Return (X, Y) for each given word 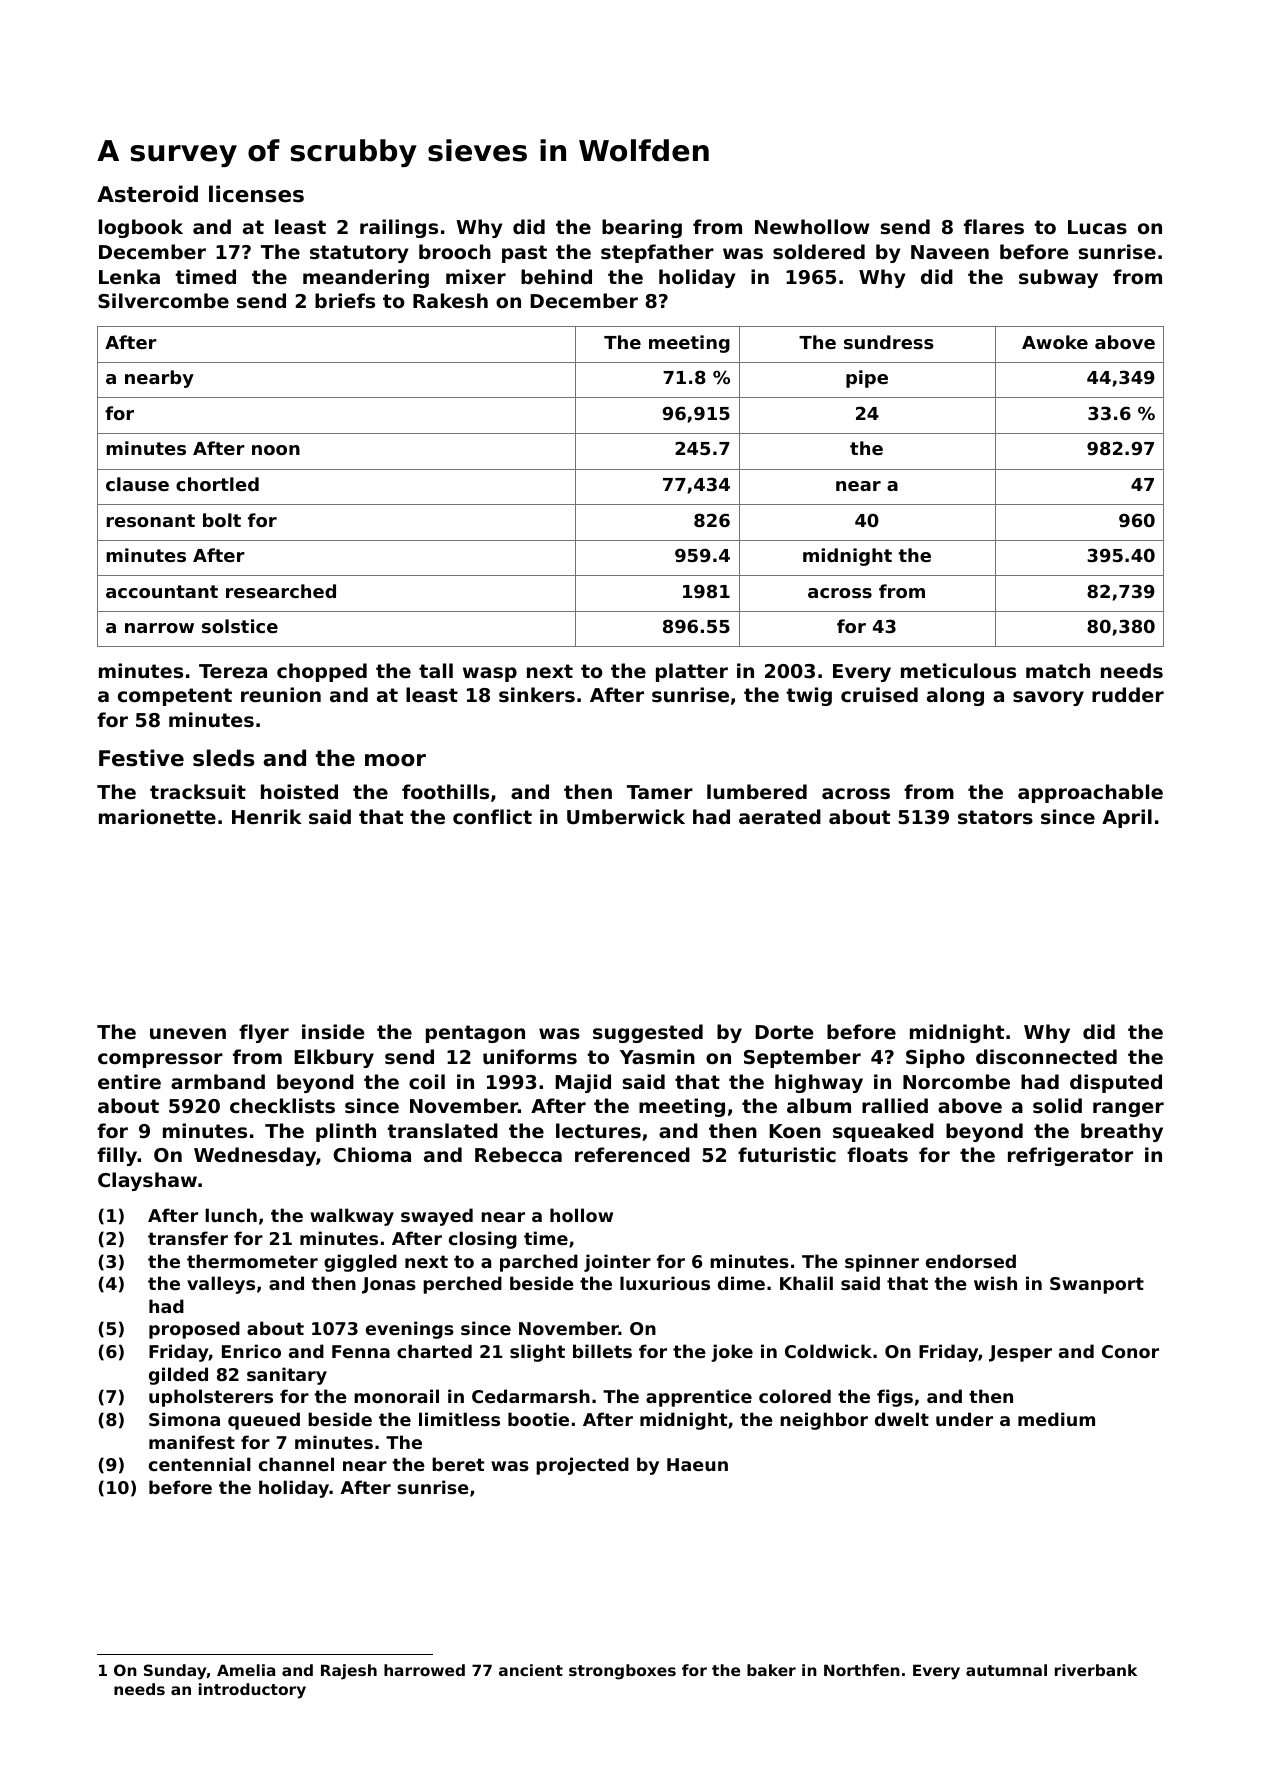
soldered (819, 251)
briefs (345, 301)
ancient (531, 1670)
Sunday (175, 1672)
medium (1056, 1419)
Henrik (267, 816)
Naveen (950, 252)
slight (537, 1353)
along (955, 696)
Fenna (361, 1351)
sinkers (537, 694)
